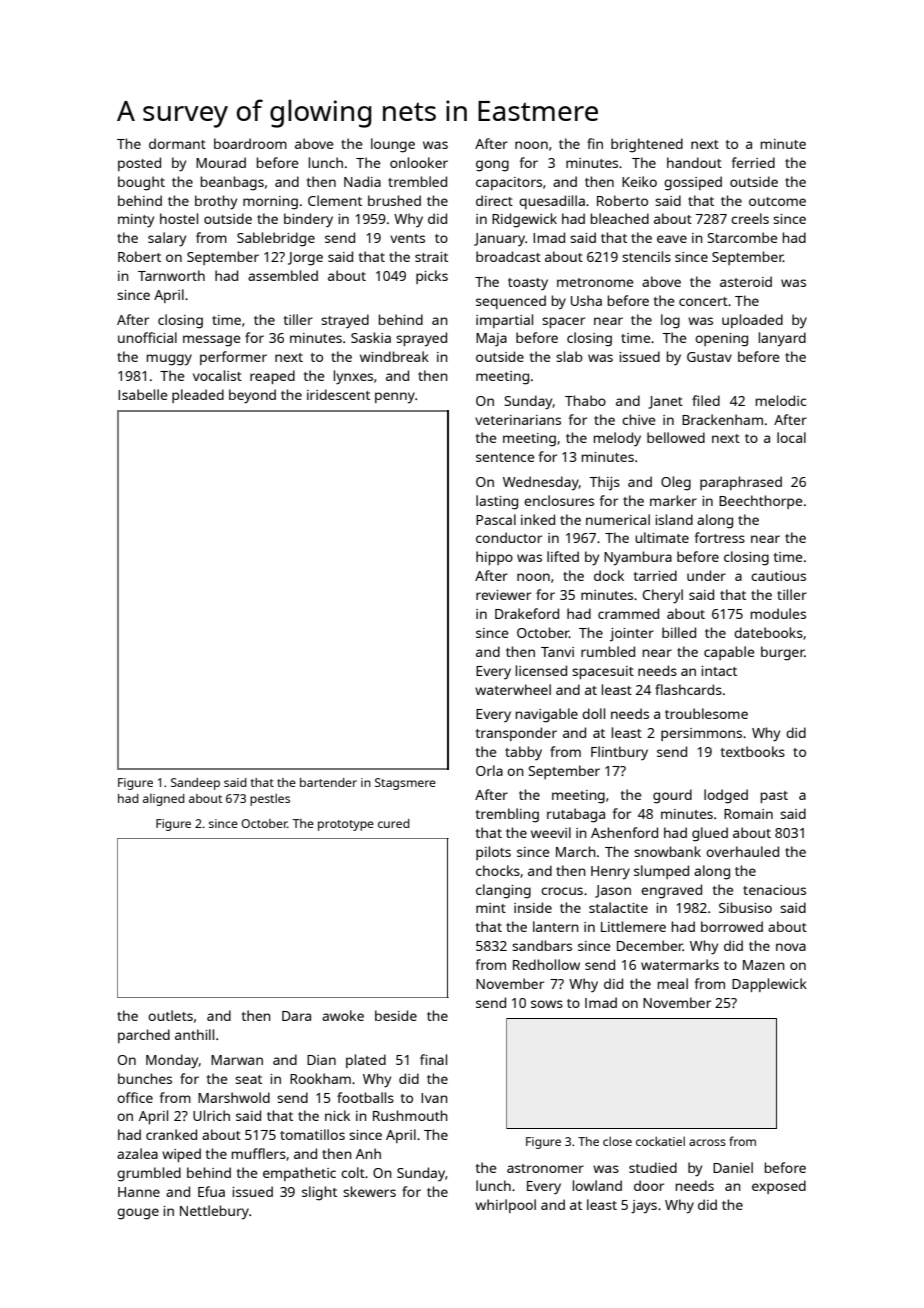 This screenshot has width=924, height=1308. I want to click on stencils, so click(646, 256).
